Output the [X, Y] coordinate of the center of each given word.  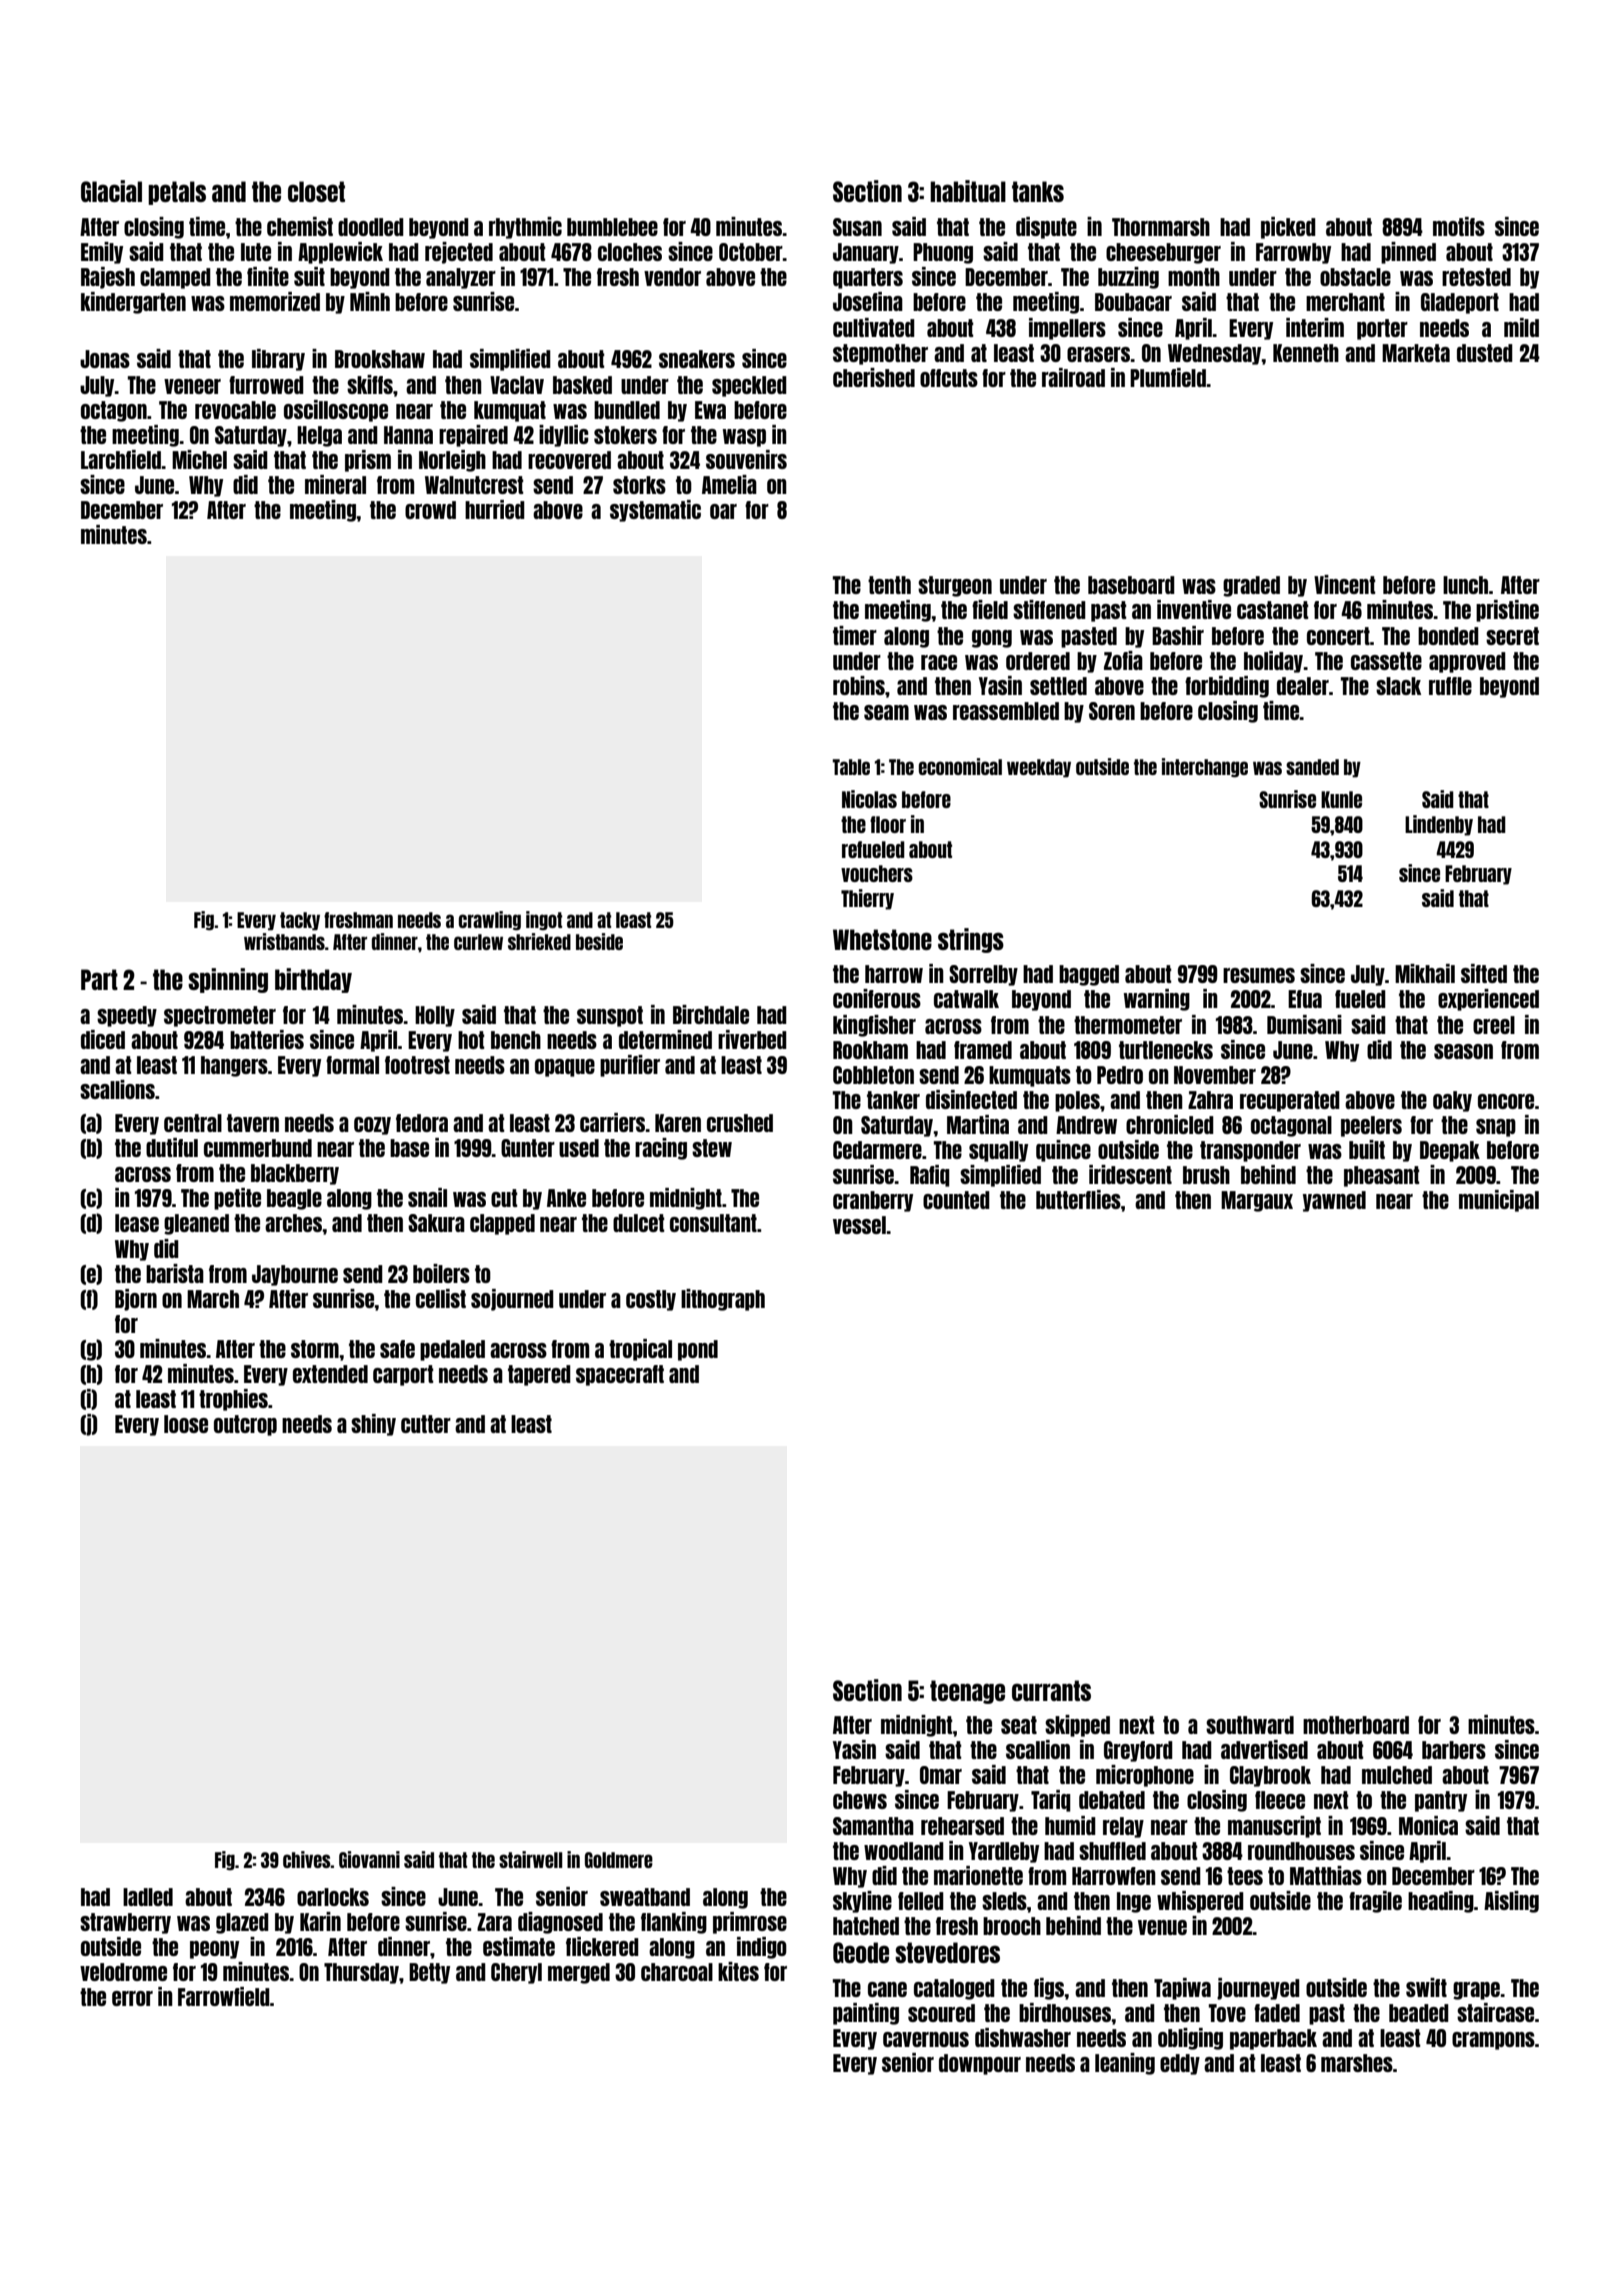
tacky [300, 921]
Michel [199, 459]
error [132, 1998]
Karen [678, 1123]
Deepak [1450, 1151]
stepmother [880, 354]
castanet [1272, 610]
